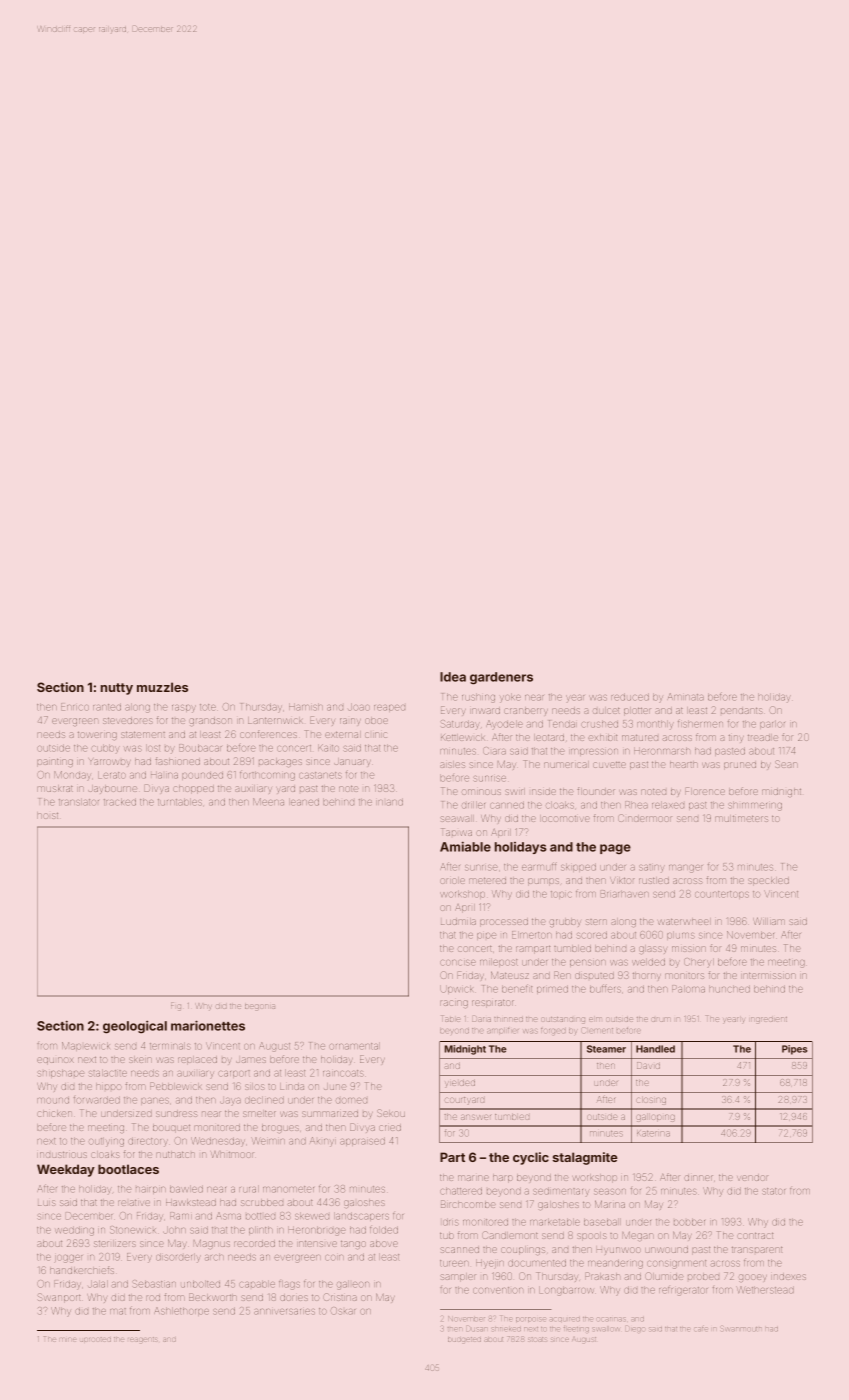  What do you see at coordinates (686, 697) in the page?
I see `Aminata` at bounding box center [686, 697].
